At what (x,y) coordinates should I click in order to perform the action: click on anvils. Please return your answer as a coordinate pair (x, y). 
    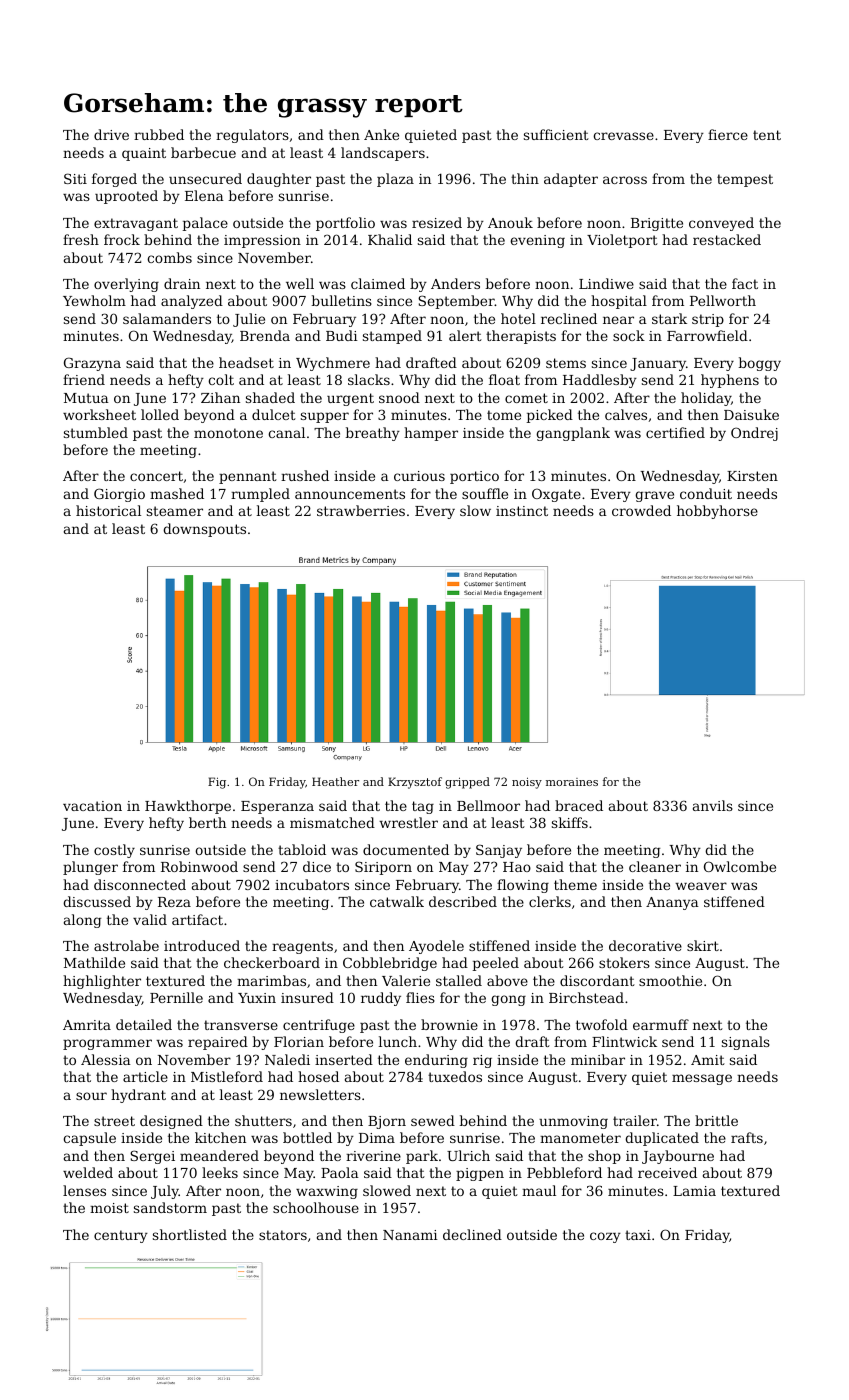
    Looking at the image, I should click on (713, 805).
